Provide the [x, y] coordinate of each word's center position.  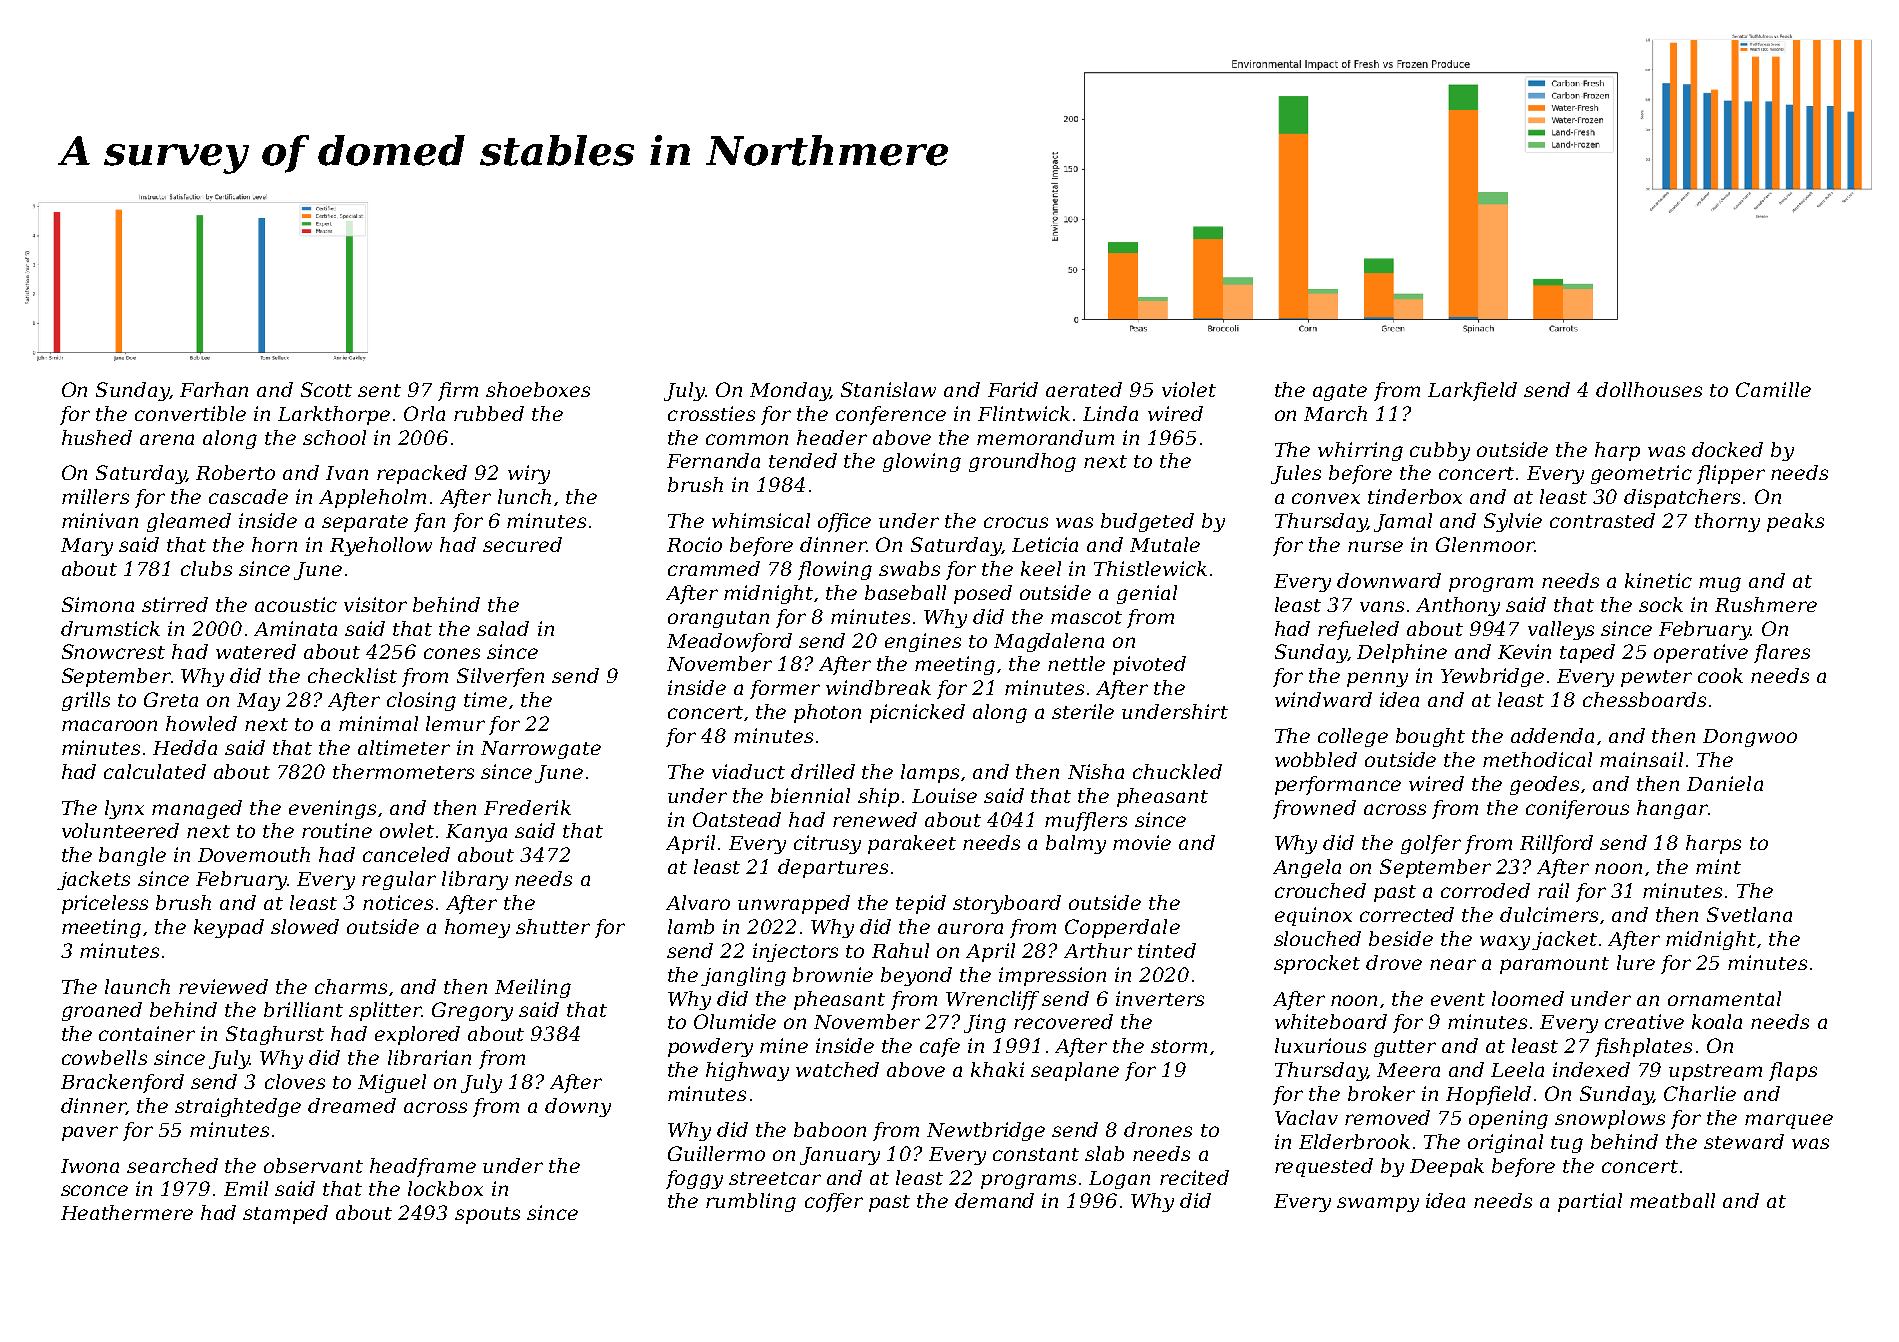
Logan [1119, 1180]
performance [1338, 785]
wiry [529, 474]
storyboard [1007, 904]
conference [891, 415]
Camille [1773, 389]
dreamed [352, 1105]
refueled [1358, 630]
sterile [1083, 711]
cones [452, 653]
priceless [105, 904]
